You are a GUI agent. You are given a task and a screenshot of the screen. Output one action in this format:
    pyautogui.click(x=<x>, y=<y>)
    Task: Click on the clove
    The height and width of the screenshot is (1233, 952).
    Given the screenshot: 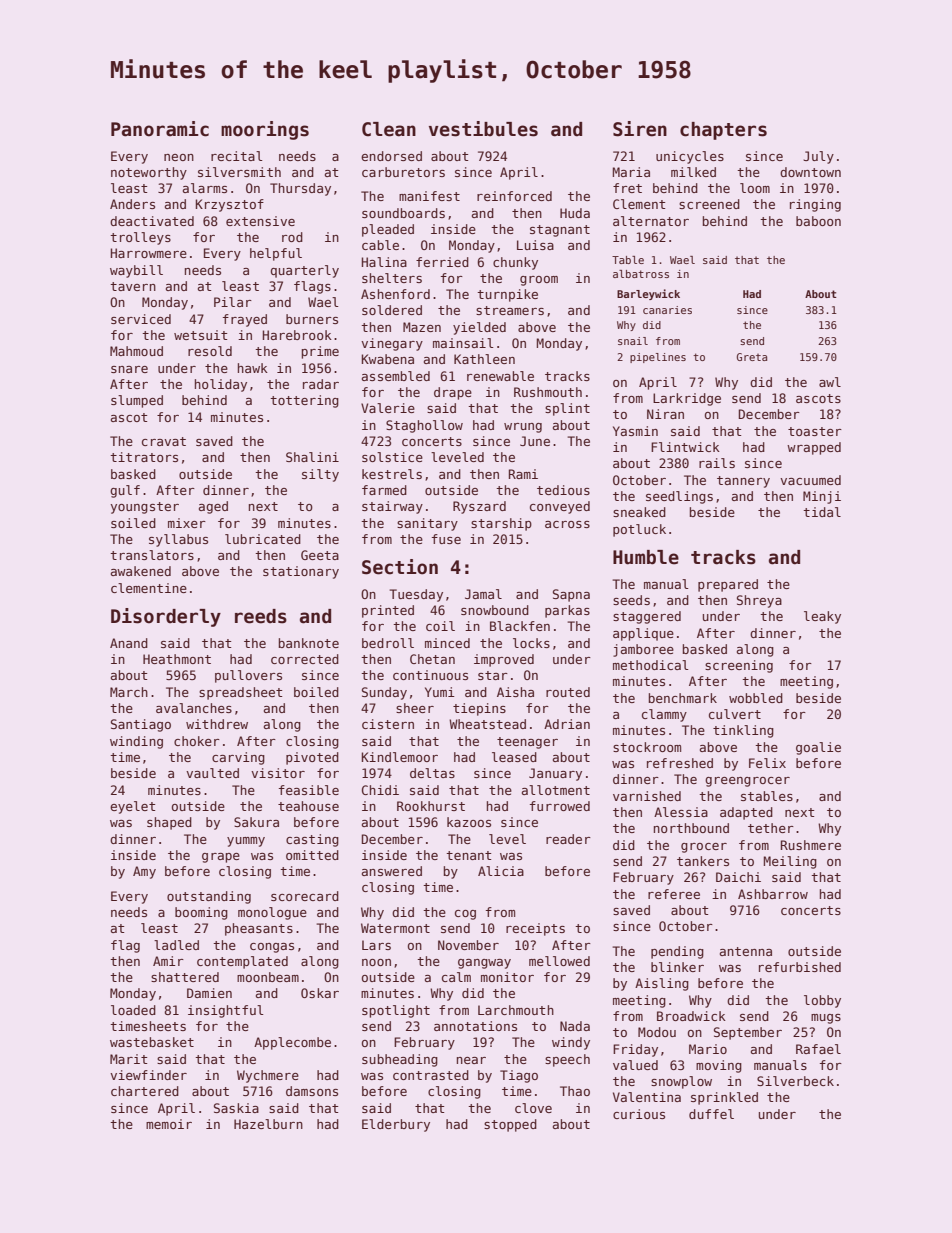 What is the action you would take?
    pyautogui.click(x=533, y=1108)
